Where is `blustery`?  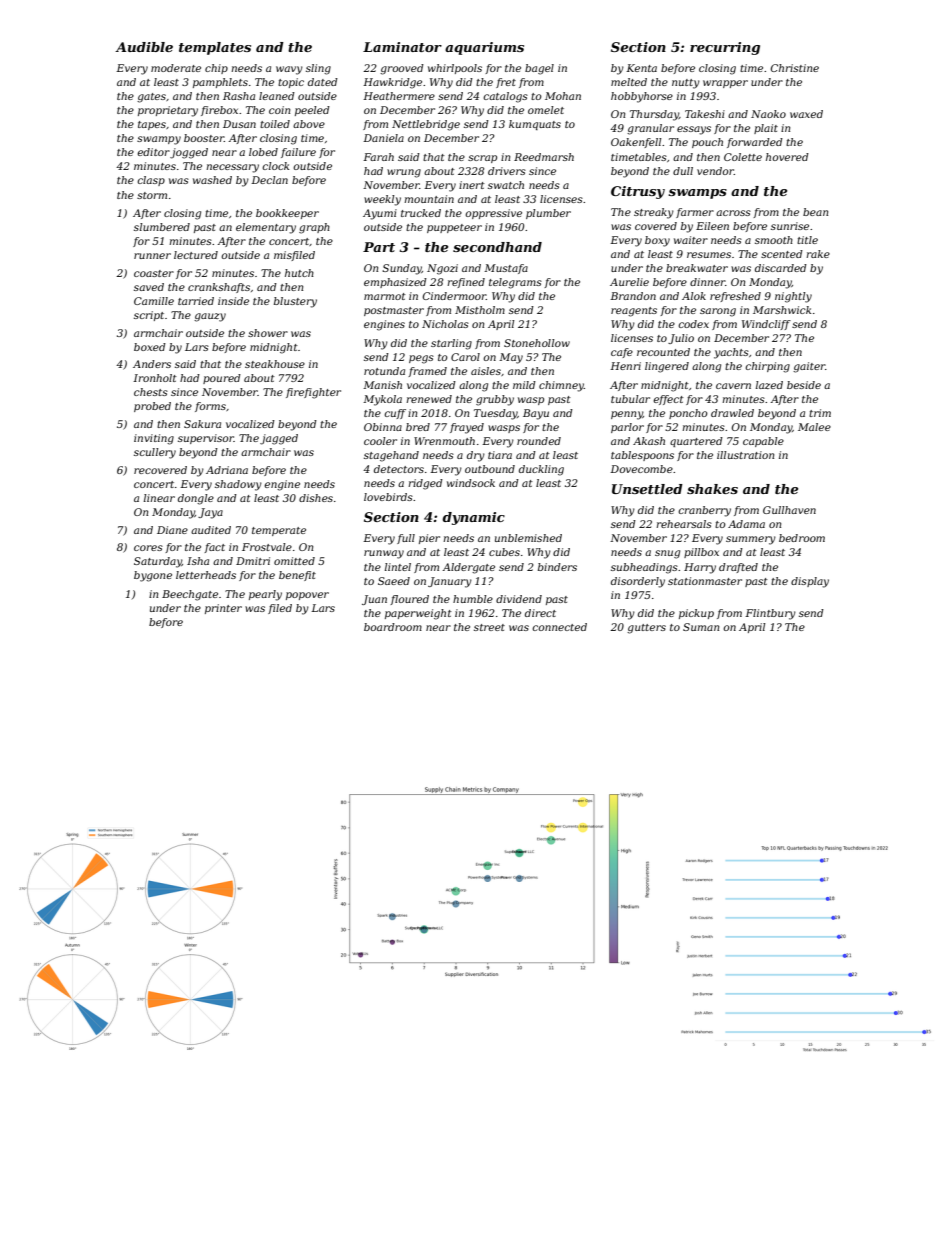
blustery is located at coordinates (295, 302).
